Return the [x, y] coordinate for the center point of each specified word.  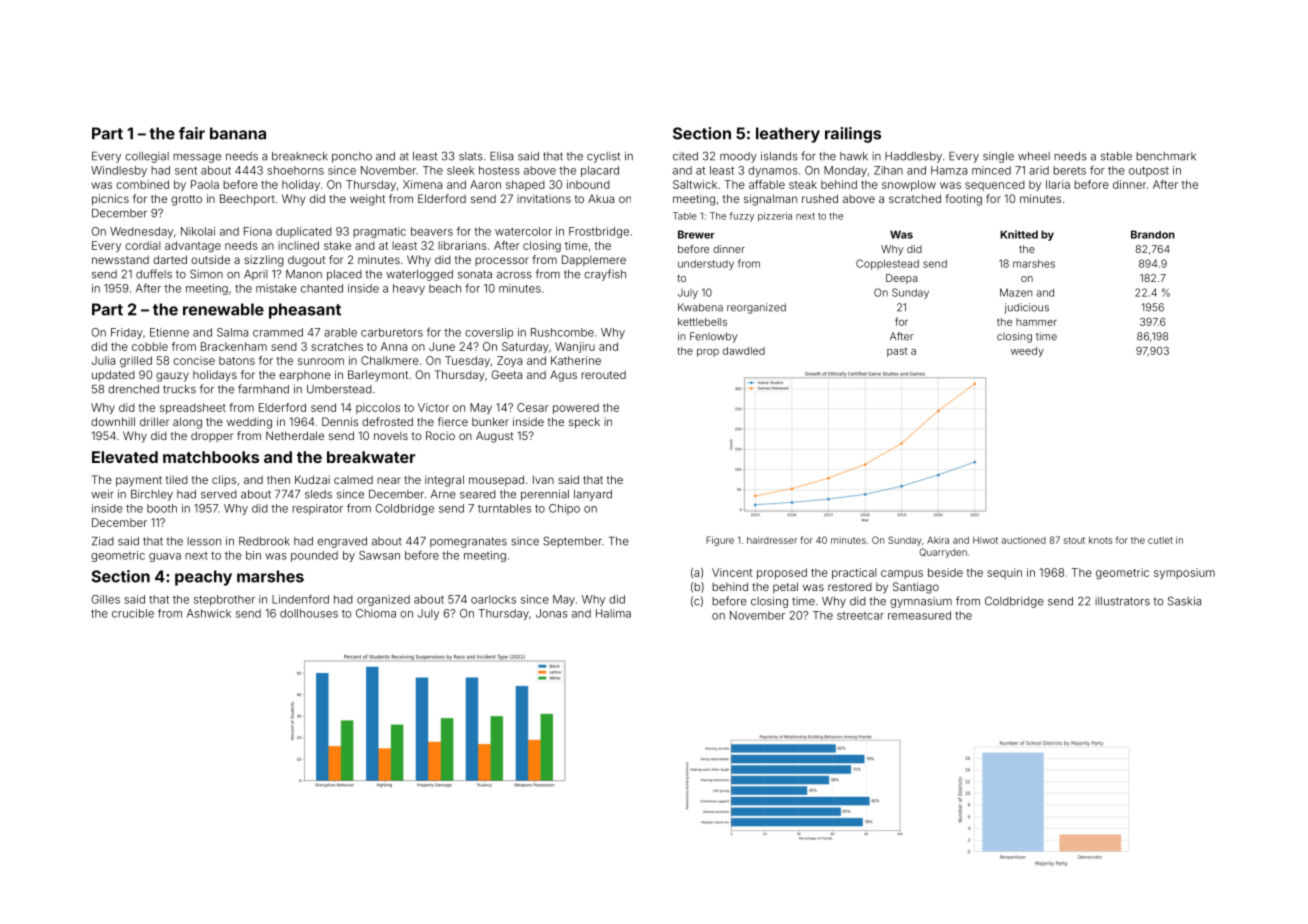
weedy [1027, 352]
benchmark [1166, 156]
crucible [133, 613]
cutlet [1160, 540]
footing [964, 200]
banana [238, 133]
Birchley [152, 495]
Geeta [507, 374]
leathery [788, 135]
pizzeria [775, 217]
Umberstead [339, 389]
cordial [143, 245]
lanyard [593, 495]
